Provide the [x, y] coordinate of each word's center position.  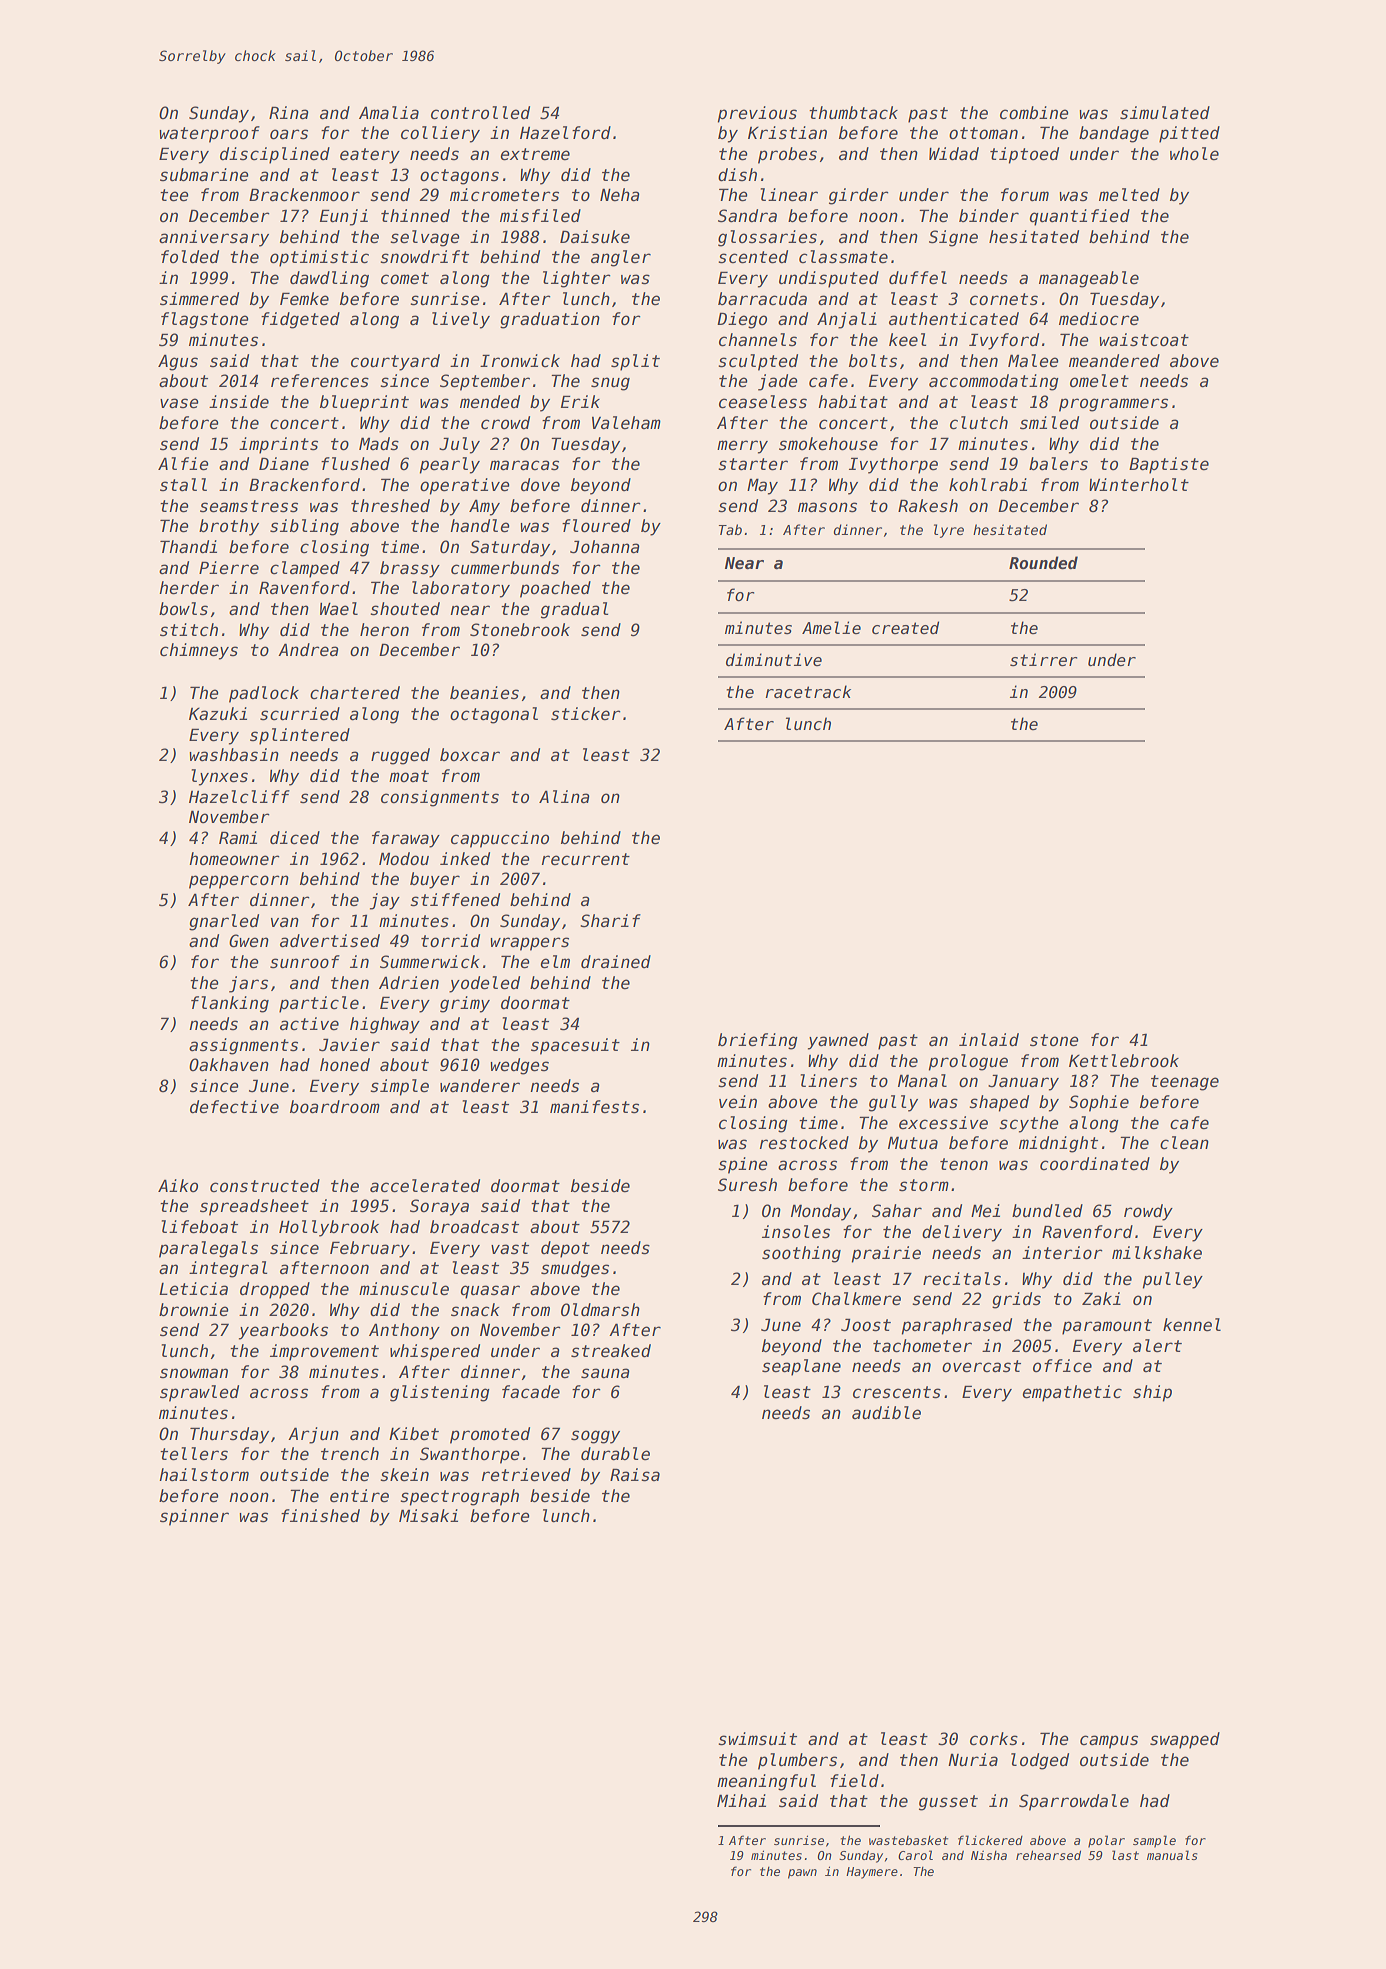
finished [320, 1516]
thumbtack [853, 113]
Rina [289, 113]
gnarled [224, 922]
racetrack [808, 692]
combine [1034, 113]
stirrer [1044, 659]
